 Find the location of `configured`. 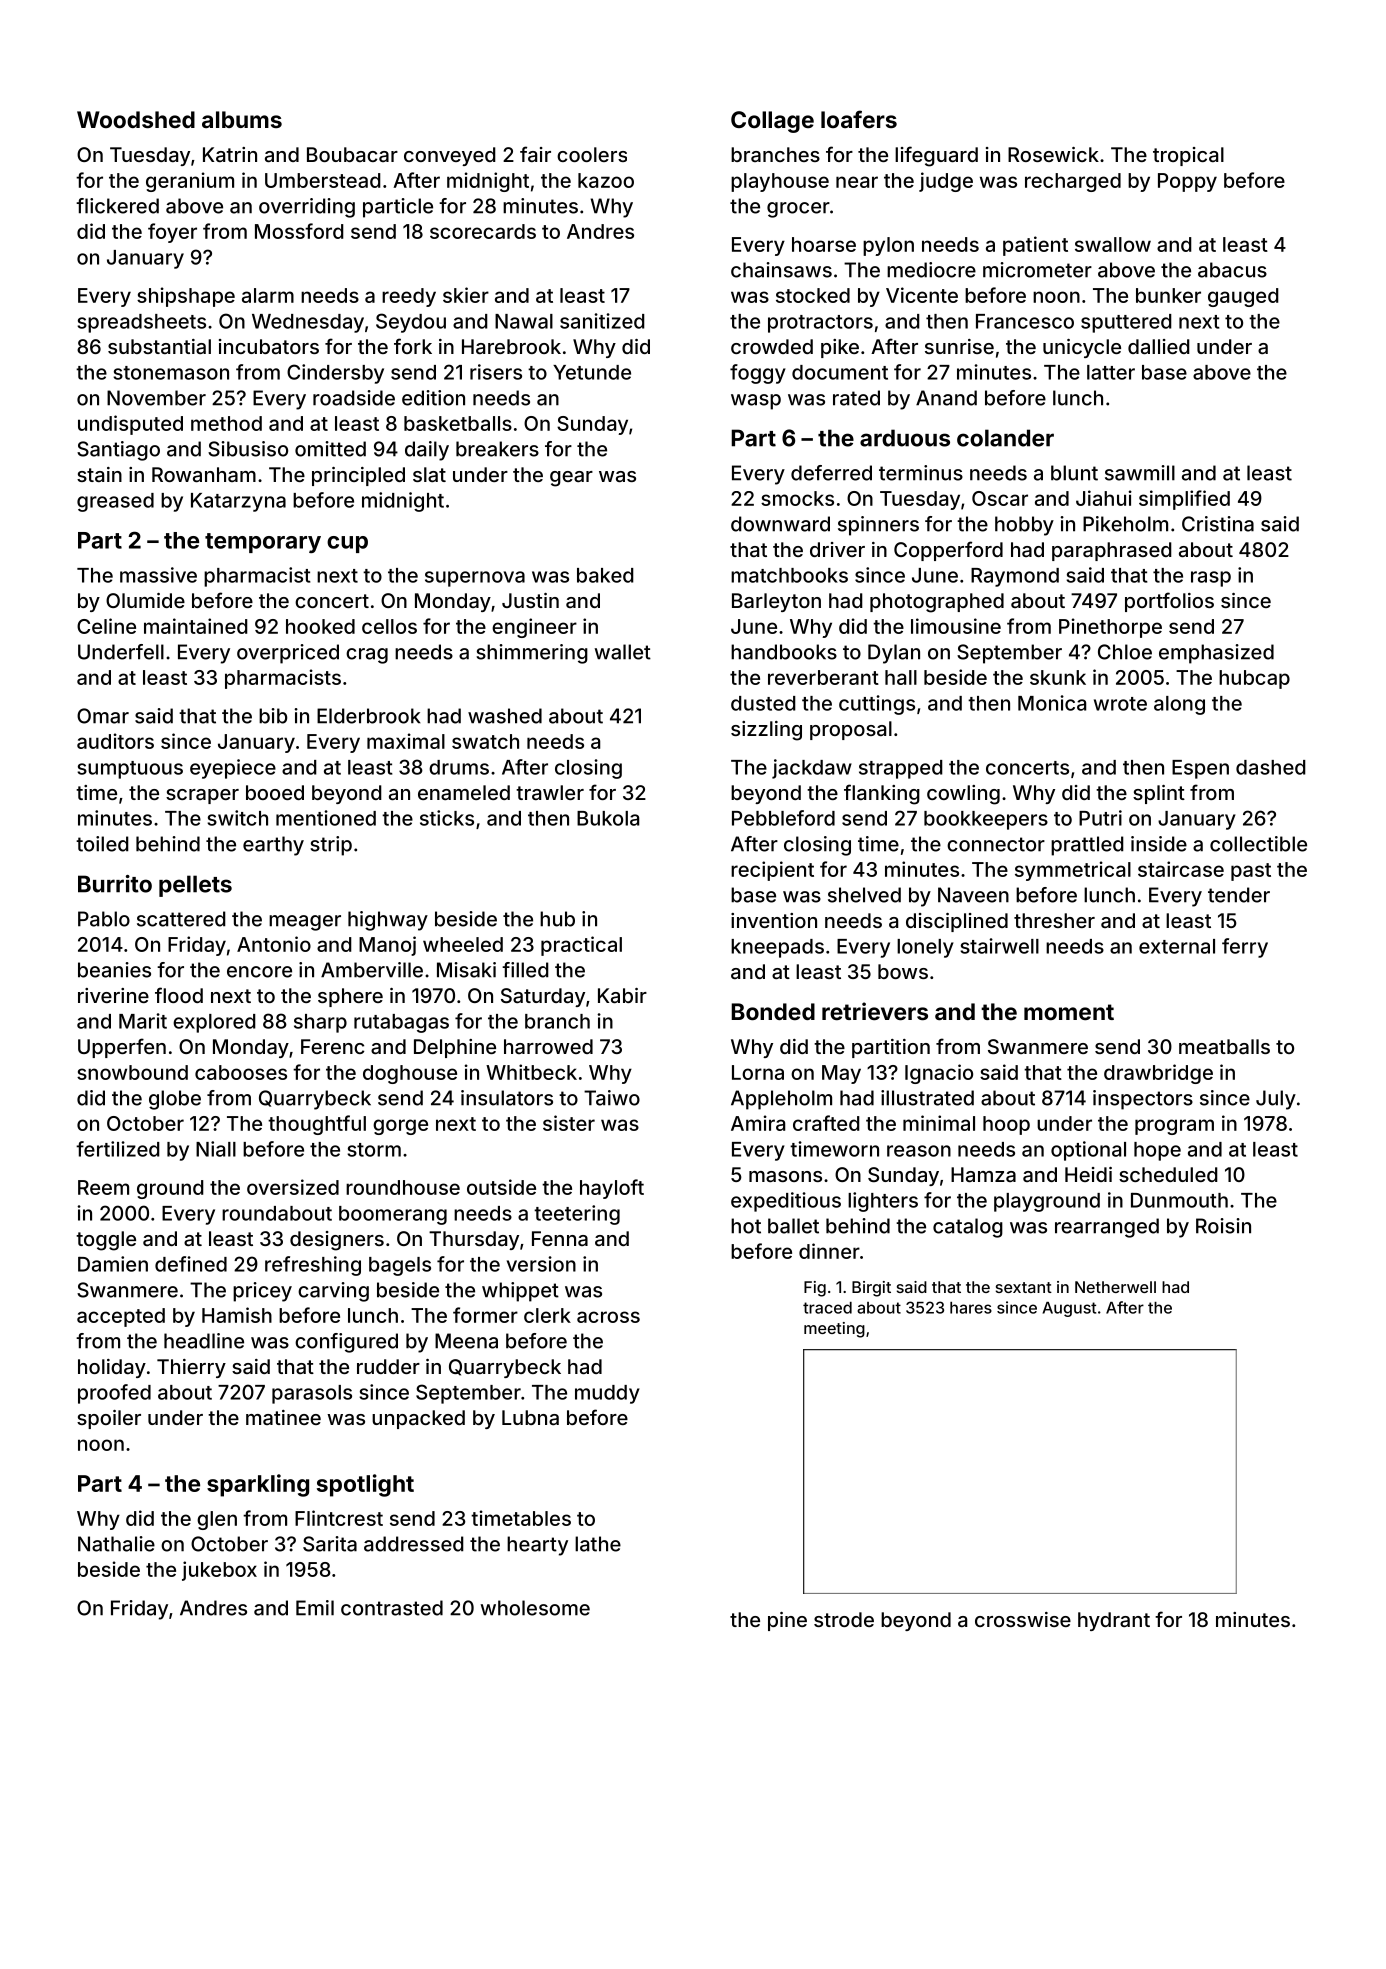

configured is located at coordinates (346, 1343).
